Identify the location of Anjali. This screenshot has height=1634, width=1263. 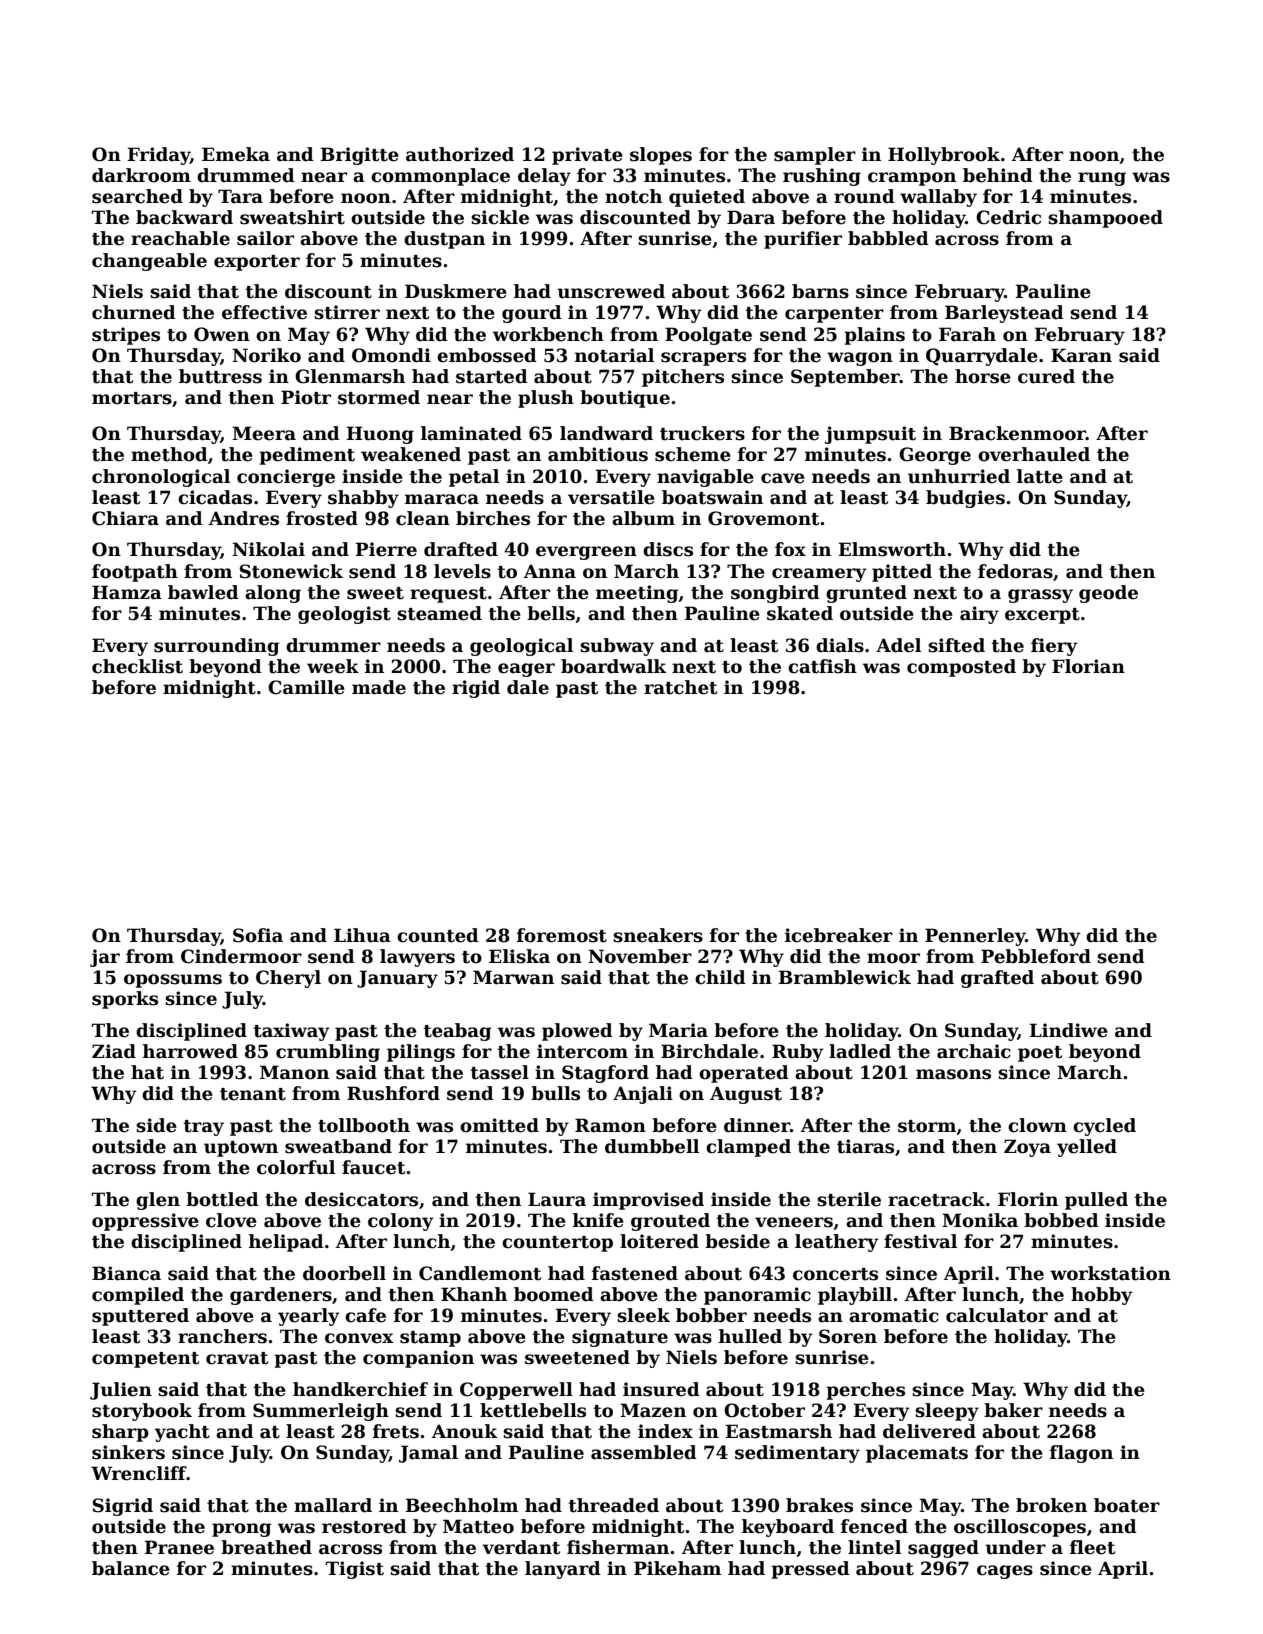
(643, 1095).
